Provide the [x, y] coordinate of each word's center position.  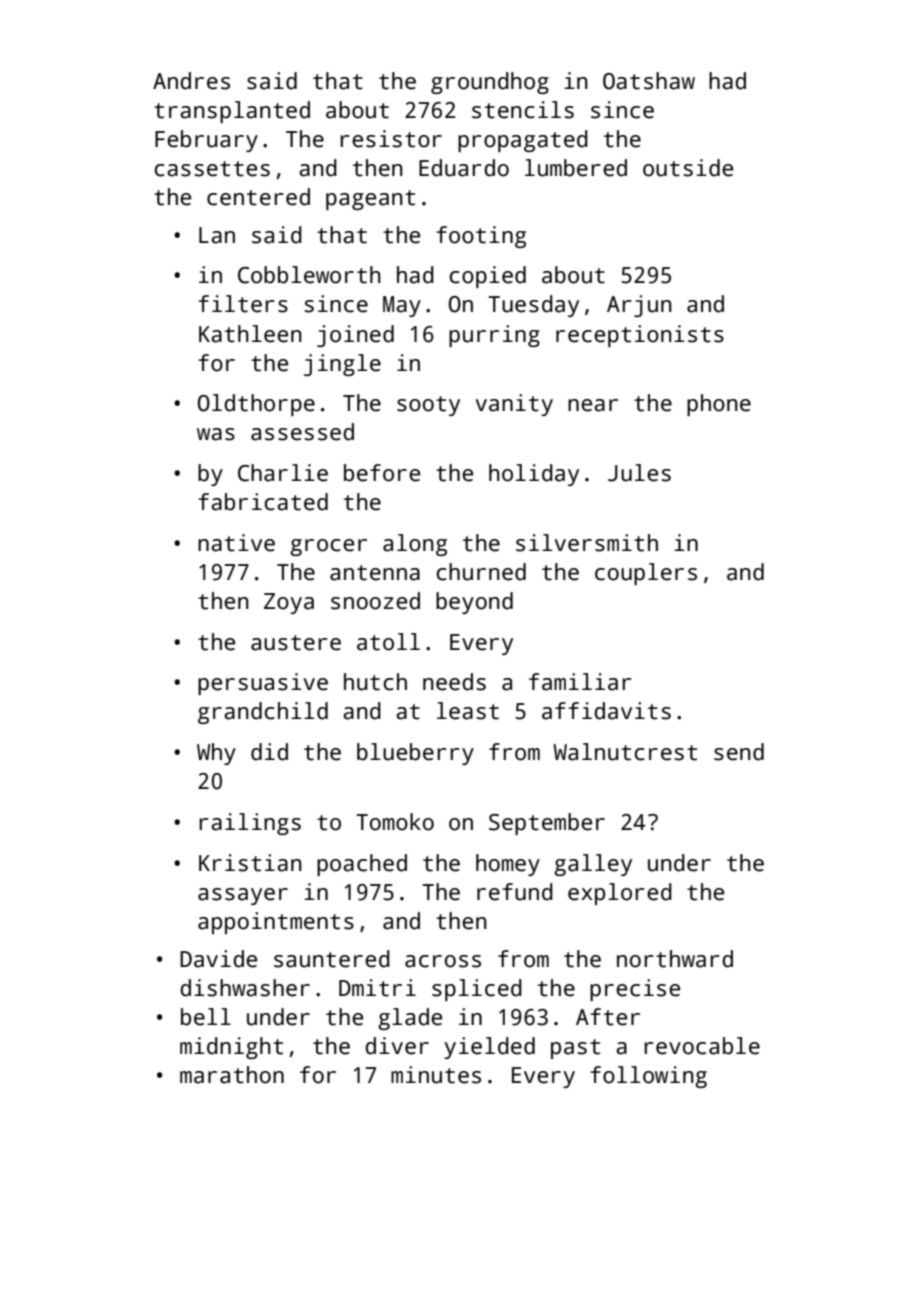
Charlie [283, 473]
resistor [391, 139]
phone [719, 405]
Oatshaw [649, 81]
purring [494, 336]
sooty [428, 406]
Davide [218, 959]
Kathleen [250, 334]
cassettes [212, 169]
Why [216, 754]
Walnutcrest [625, 752]
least [468, 711]
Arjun [639, 306]
